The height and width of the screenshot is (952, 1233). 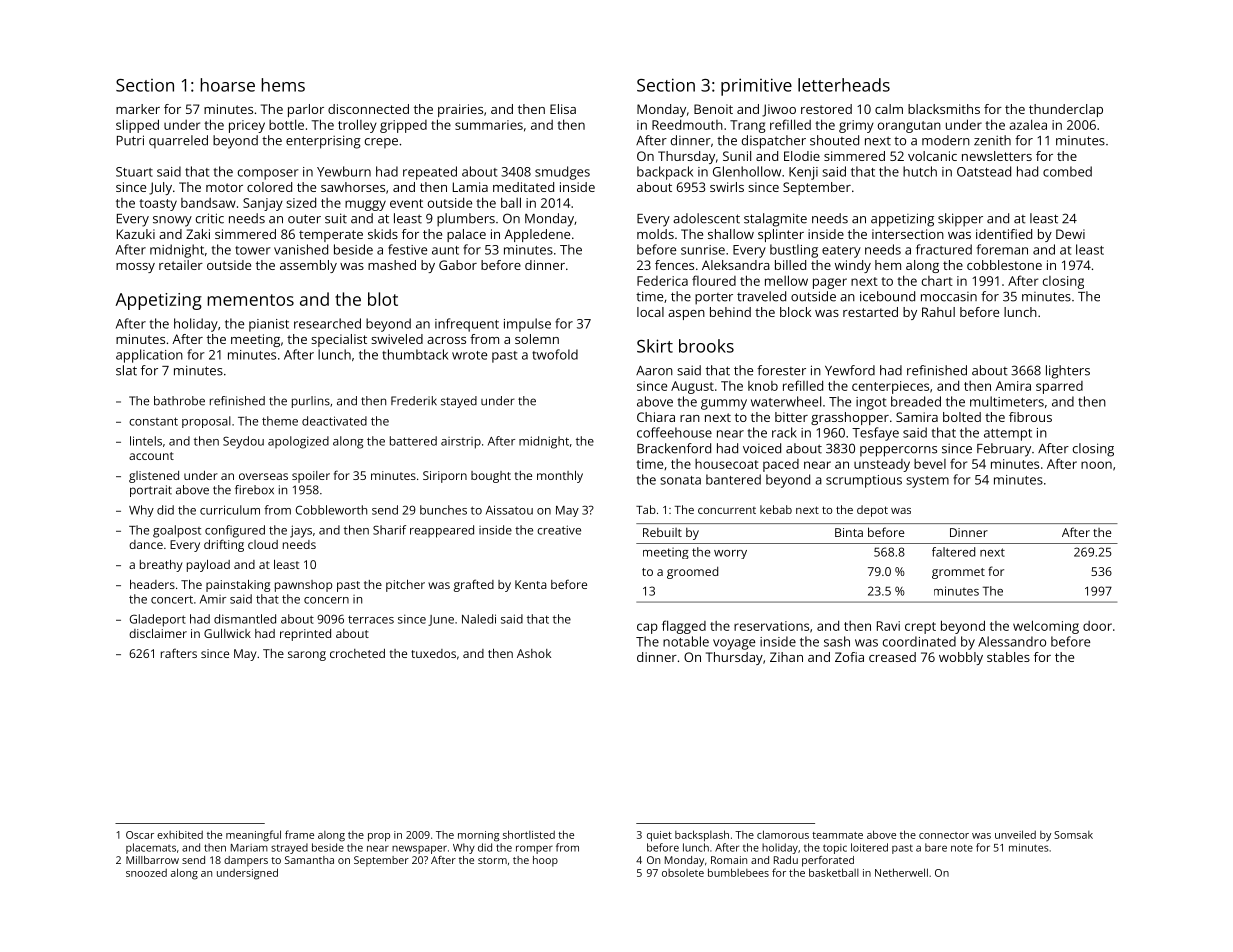 I want to click on bathrobe, so click(x=179, y=401).
